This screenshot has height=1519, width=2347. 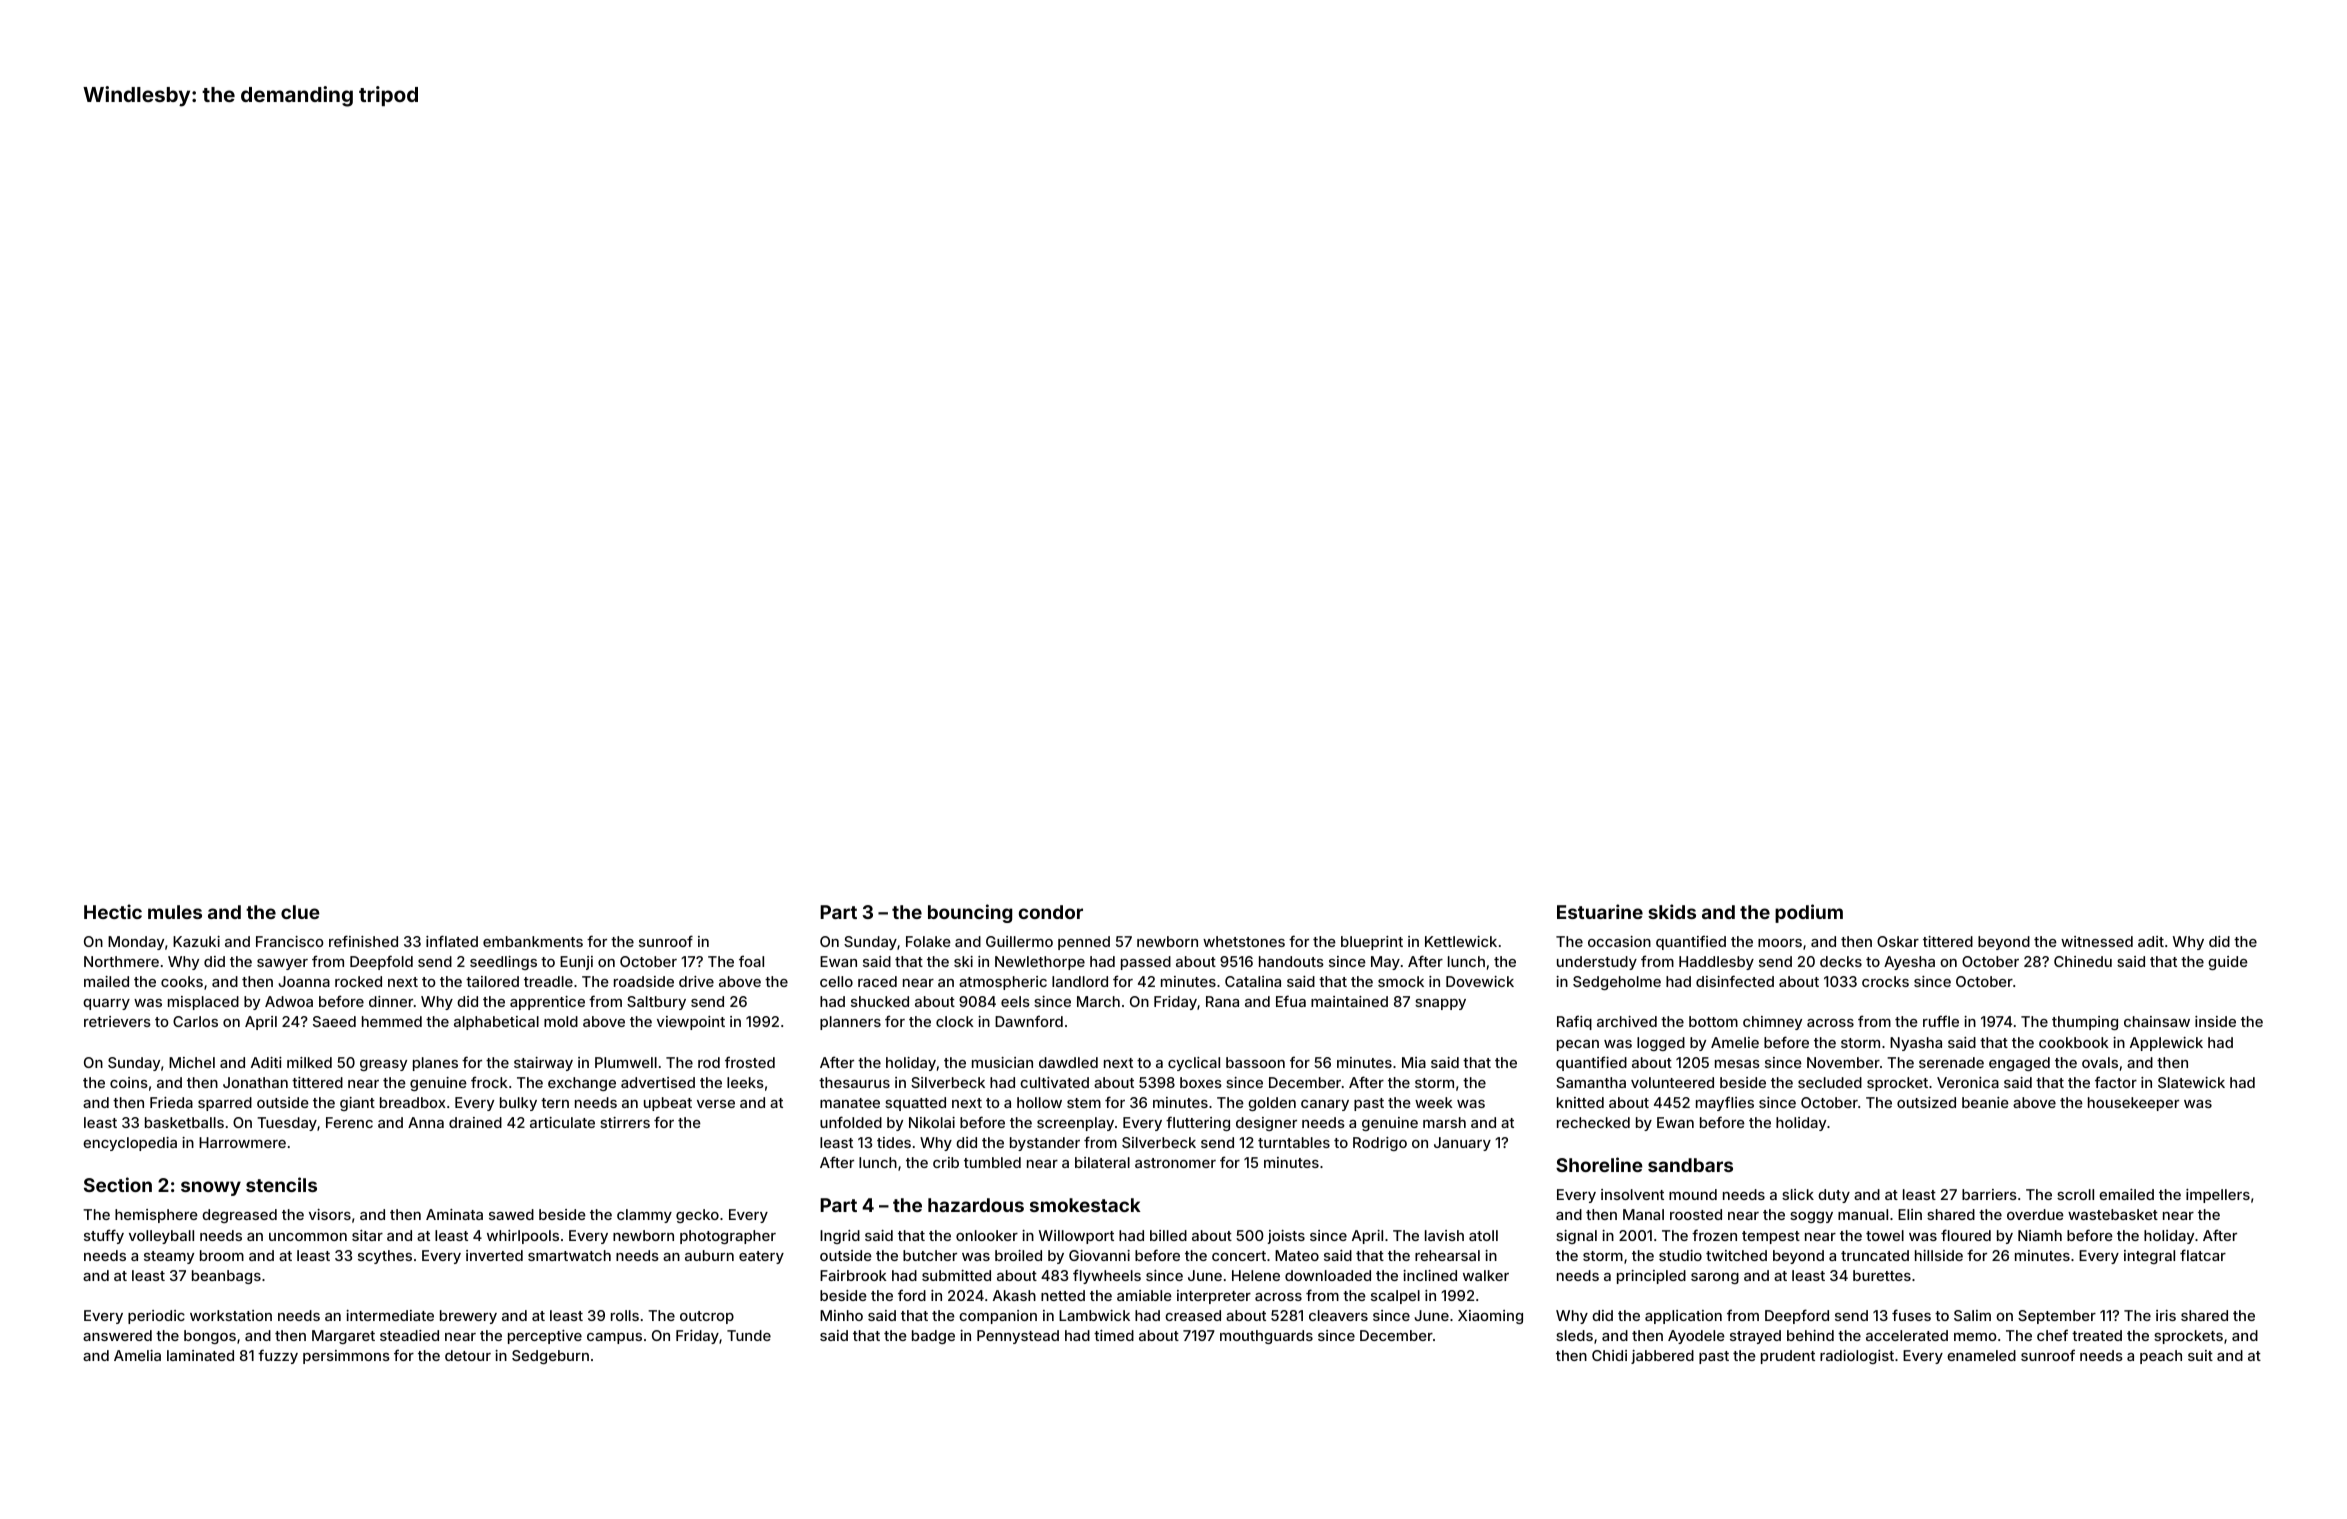 I want to click on bottom, so click(x=1713, y=1021).
